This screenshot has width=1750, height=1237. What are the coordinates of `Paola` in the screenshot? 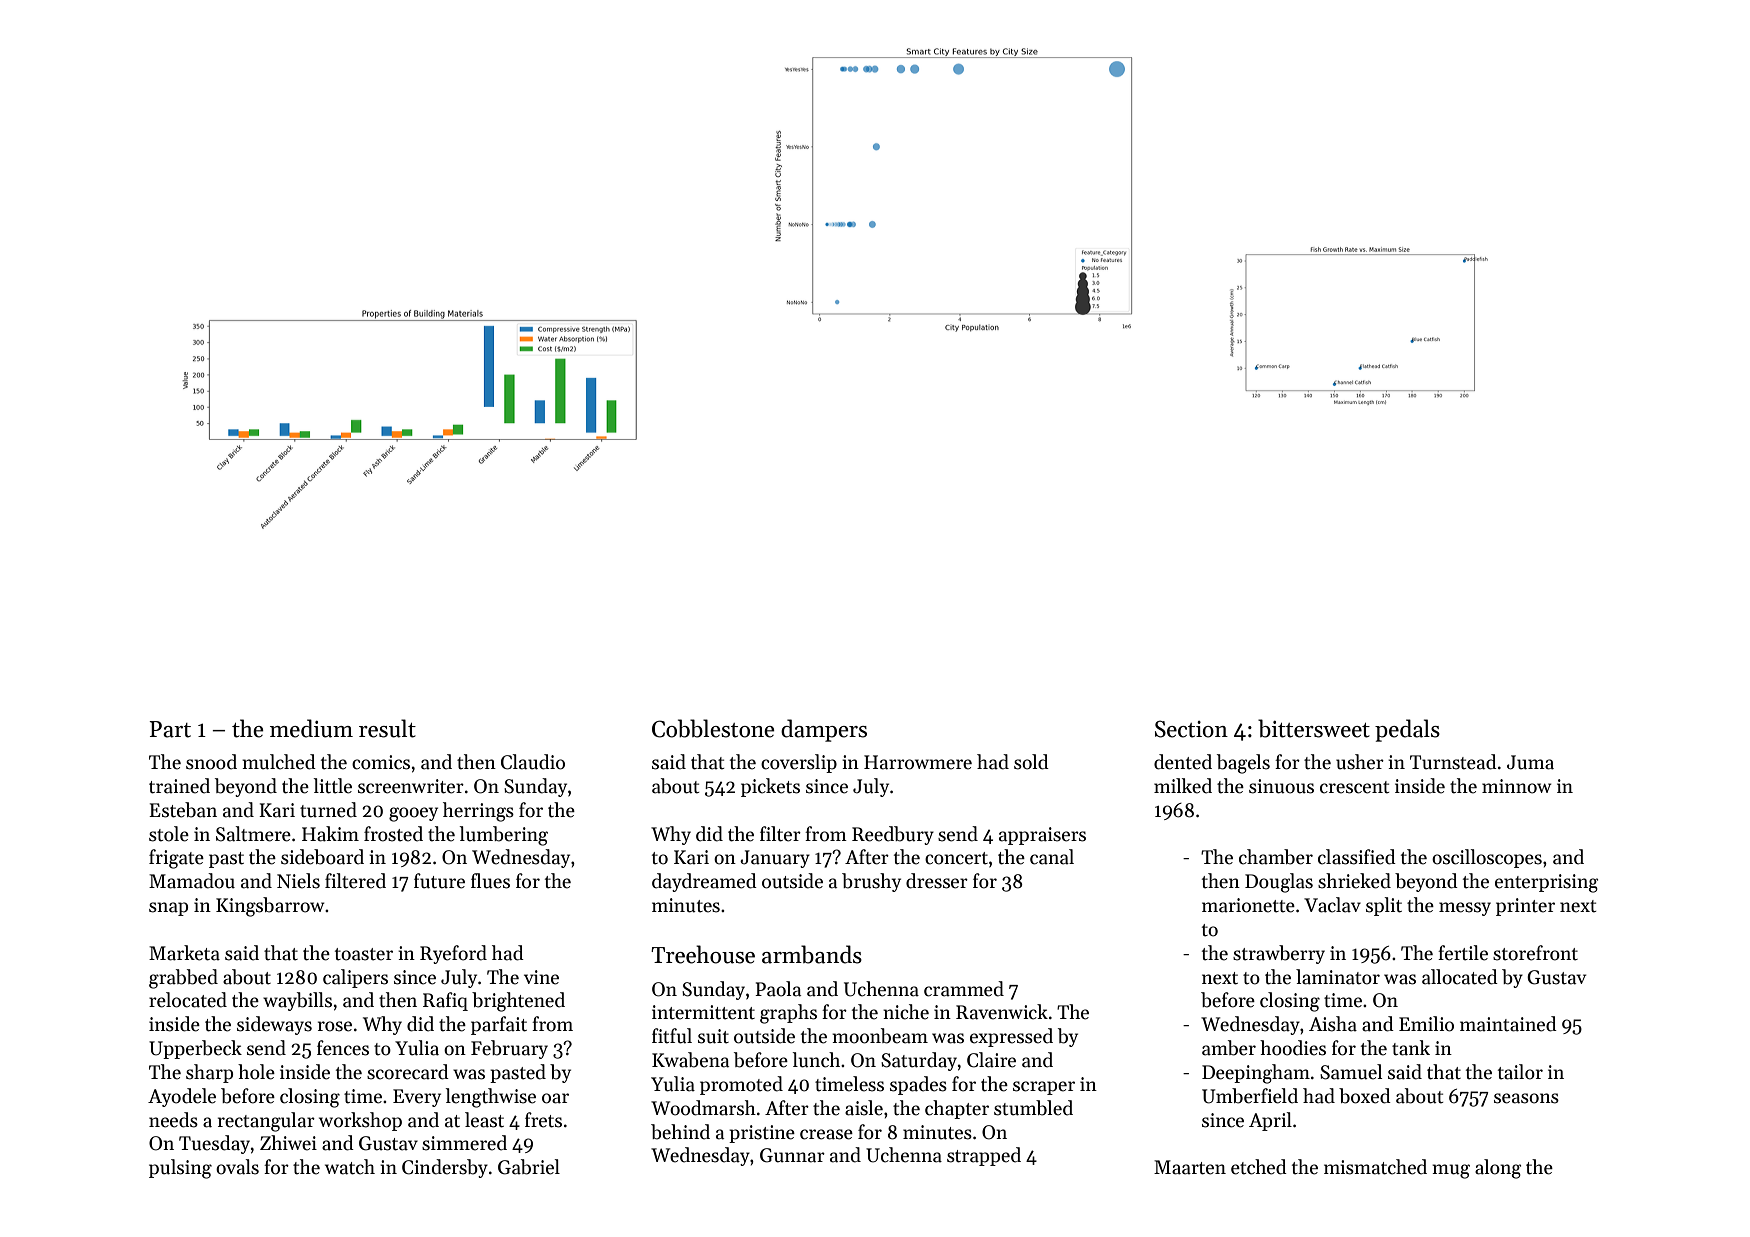 It's located at (778, 989).
